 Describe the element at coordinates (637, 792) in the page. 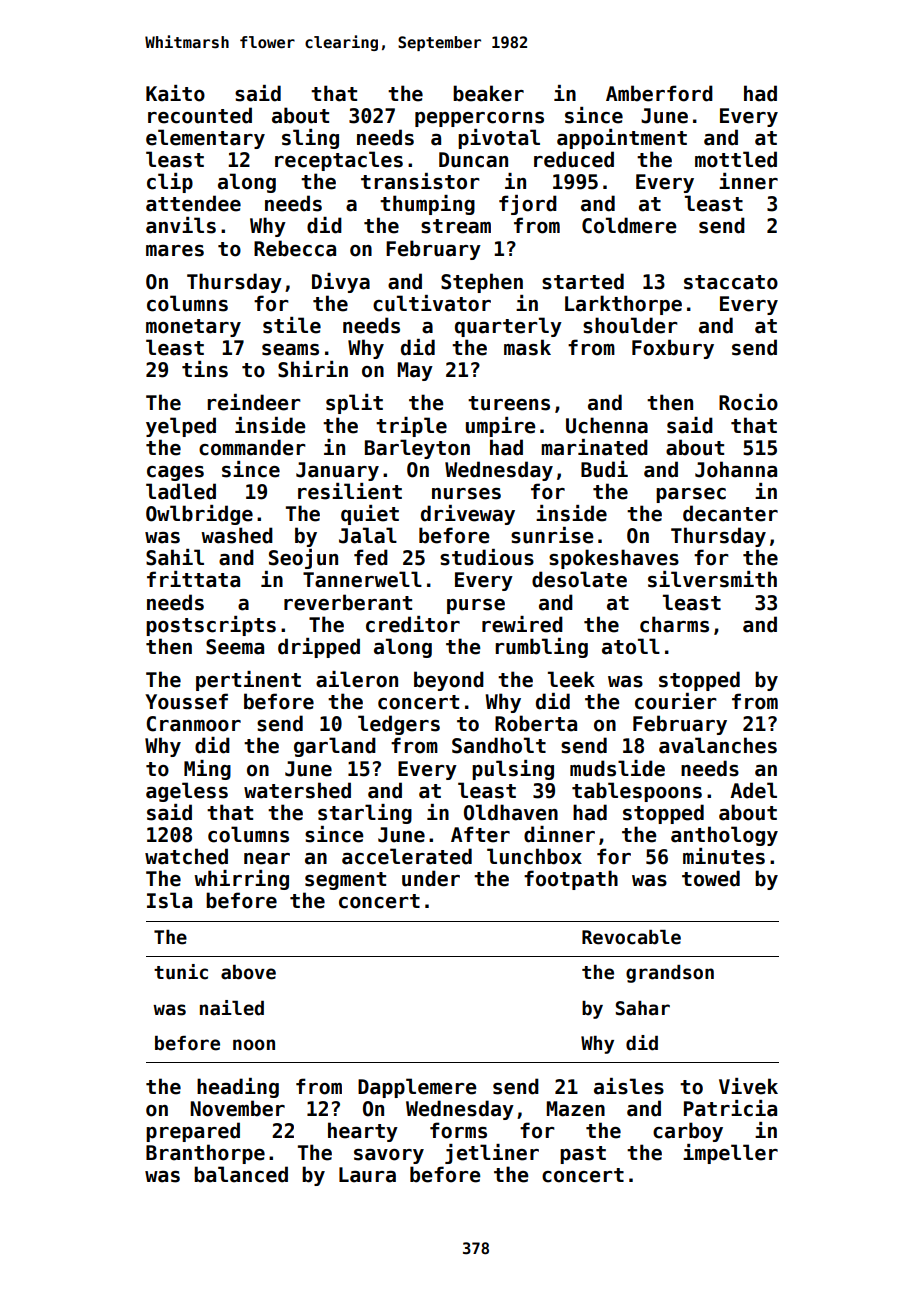

I see `tablespoons` at that location.
